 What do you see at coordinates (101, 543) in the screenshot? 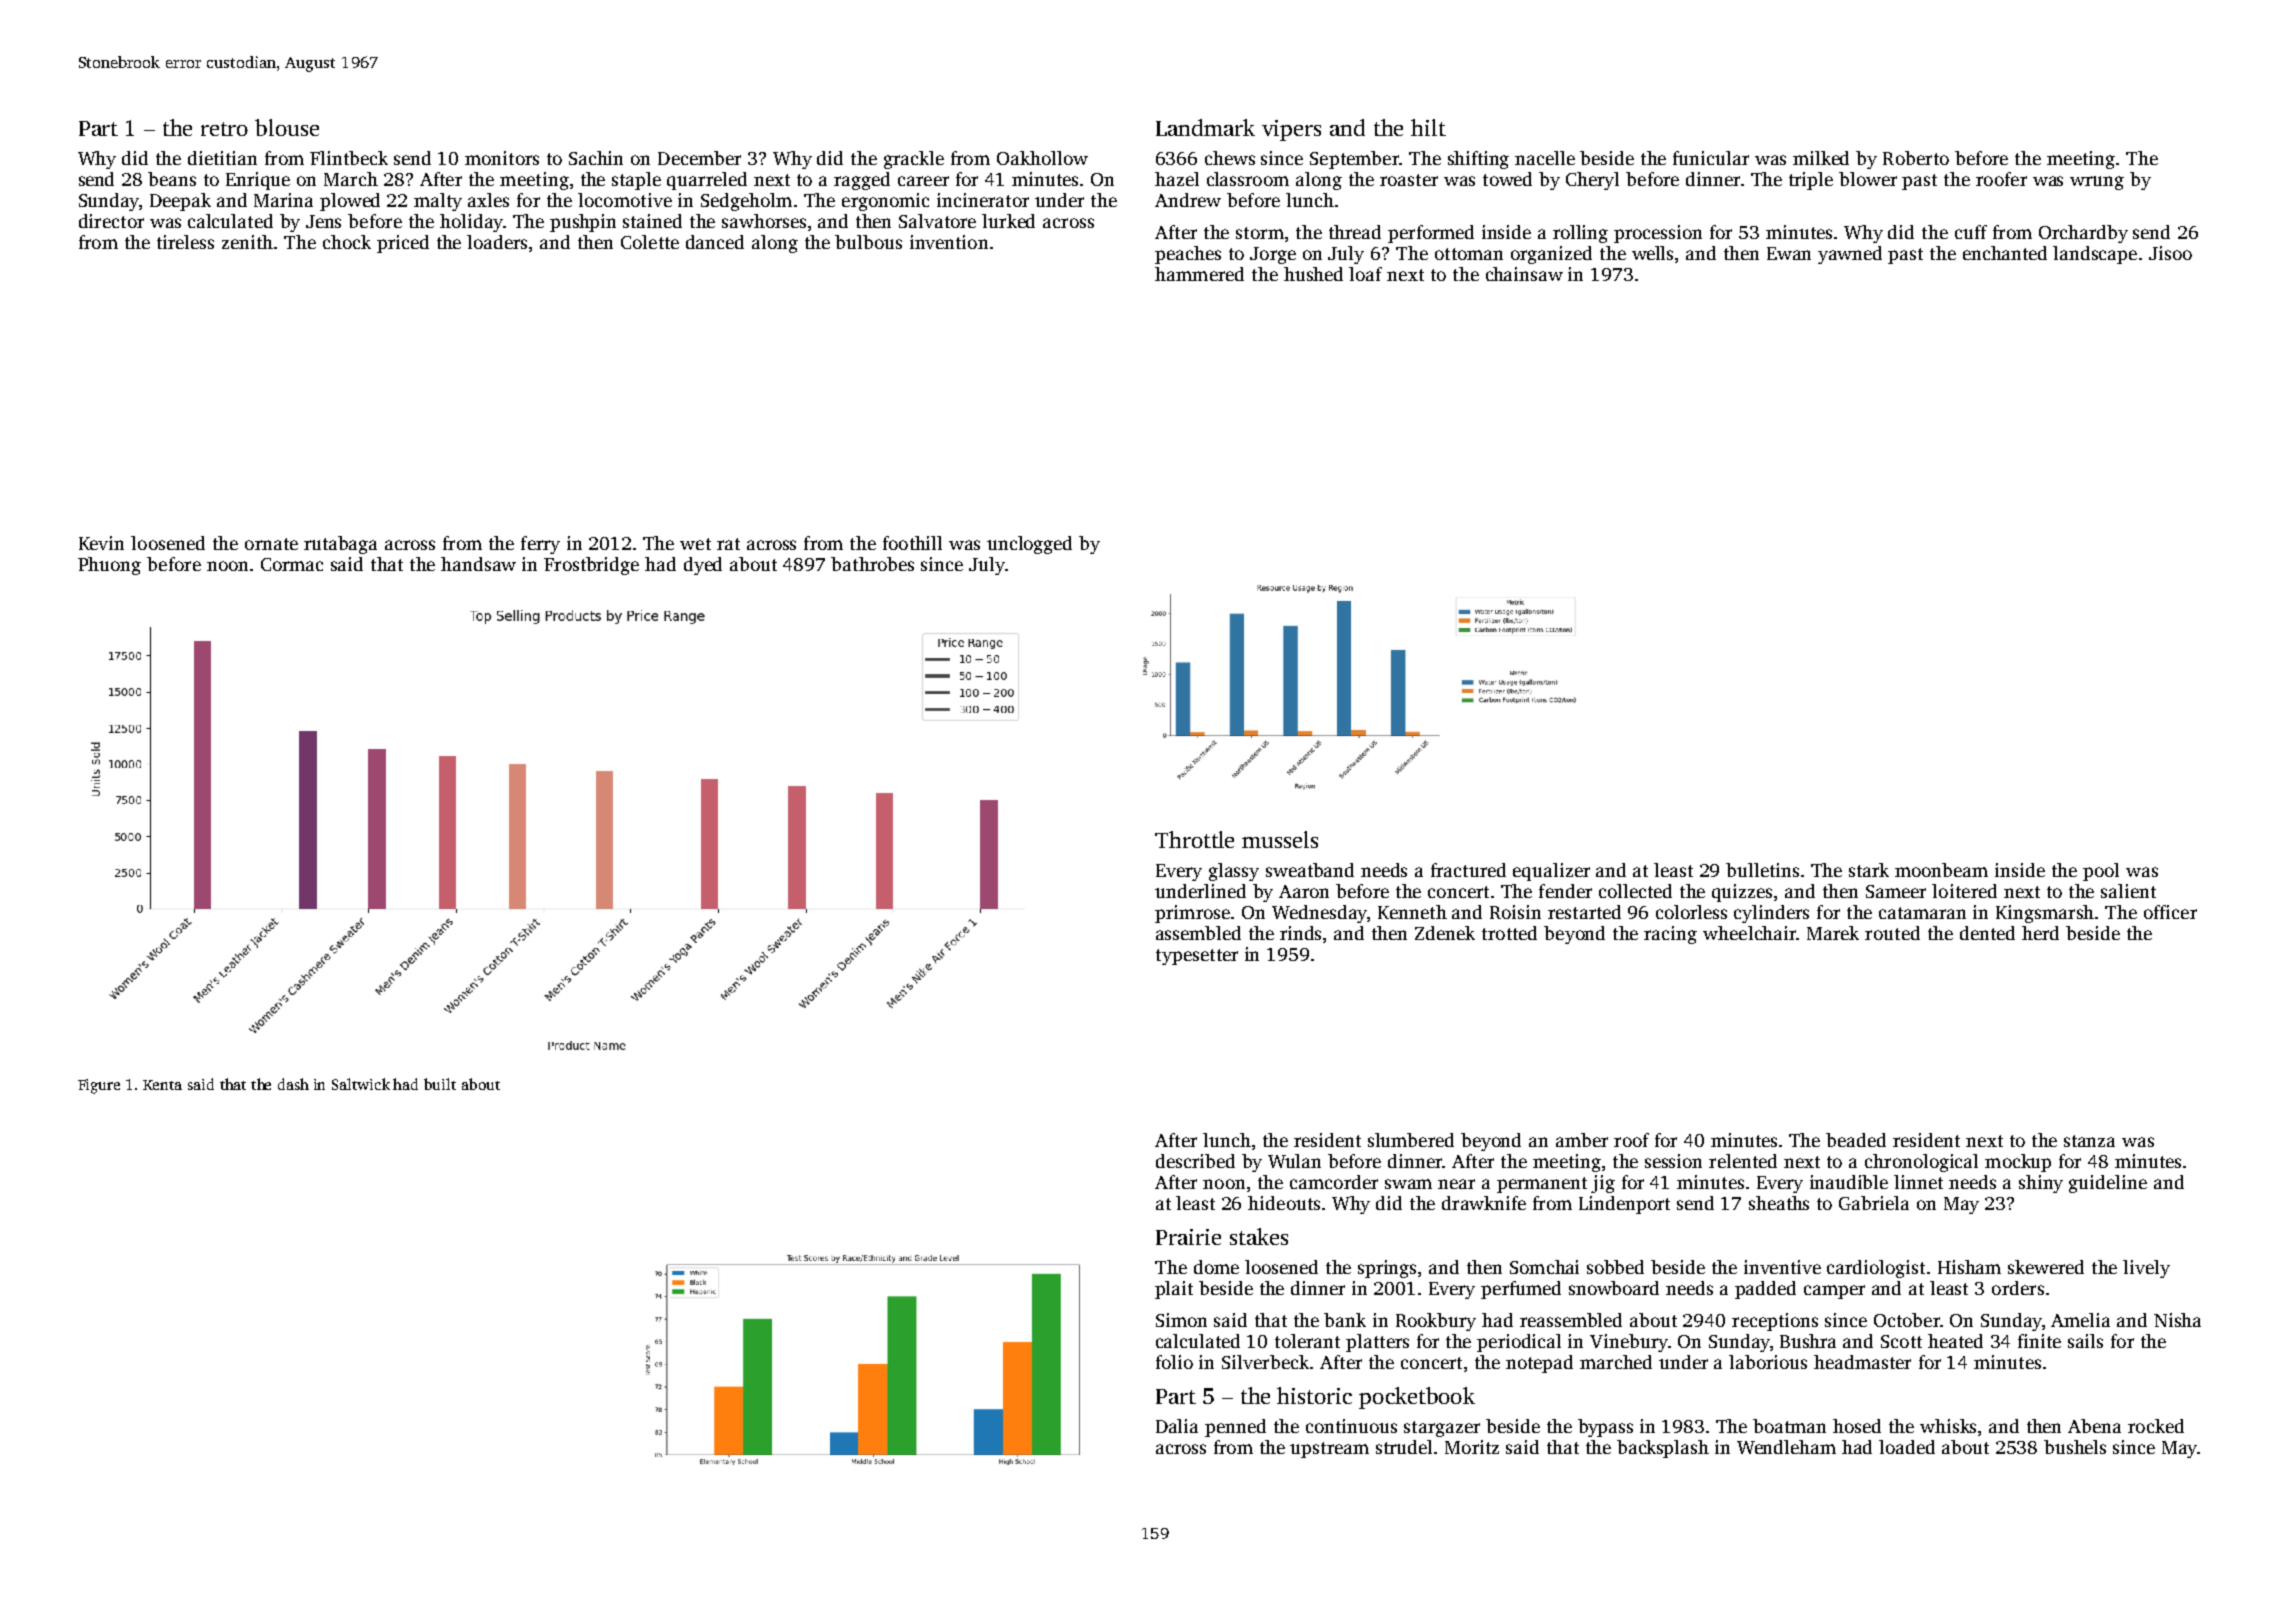
I see `Kevin` at bounding box center [101, 543].
